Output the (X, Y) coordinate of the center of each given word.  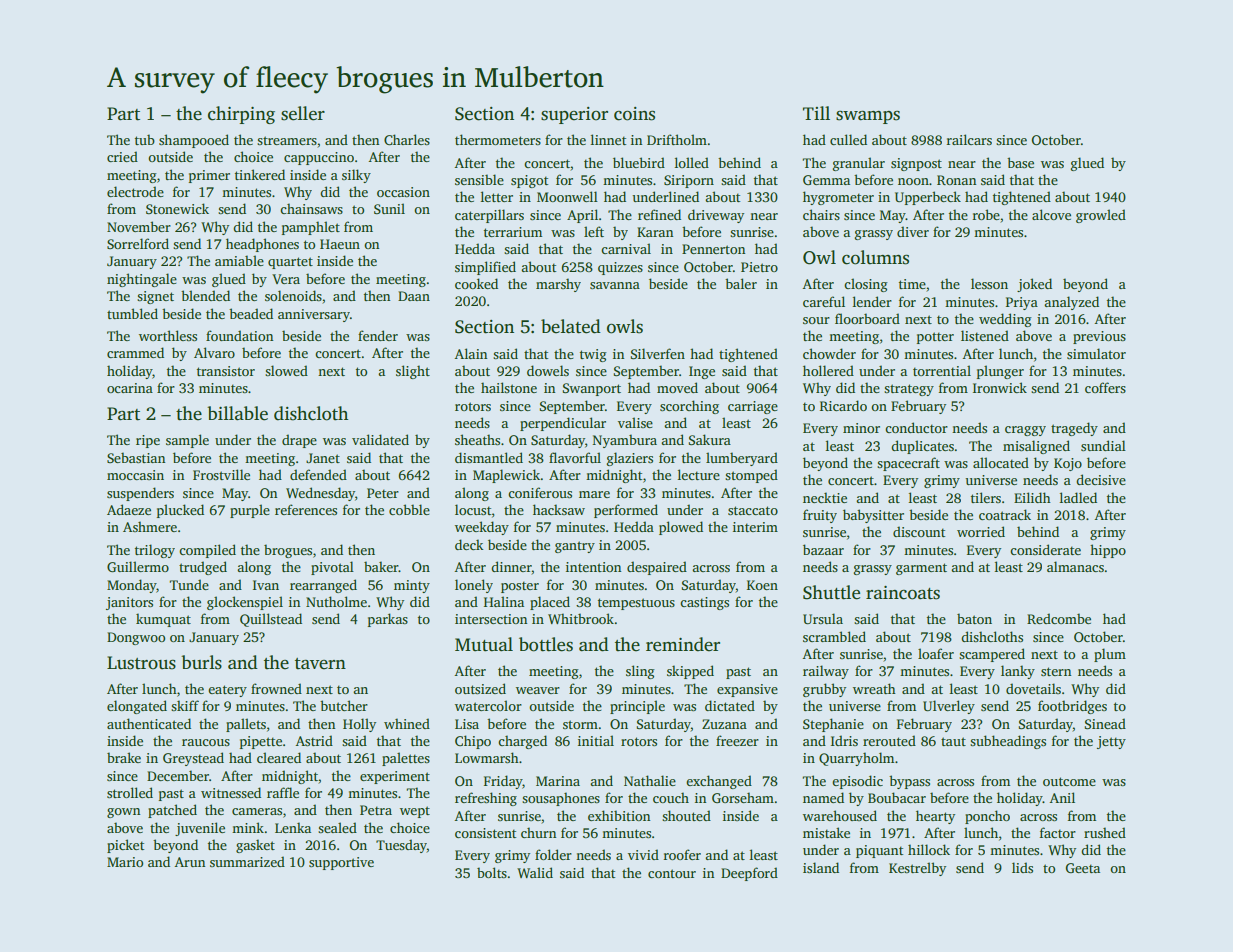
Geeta (1083, 868)
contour (672, 873)
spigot (529, 181)
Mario (125, 862)
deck (469, 544)
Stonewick (177, 208)
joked (1034, 285)
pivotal (332, 568)
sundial (1103, 445)
